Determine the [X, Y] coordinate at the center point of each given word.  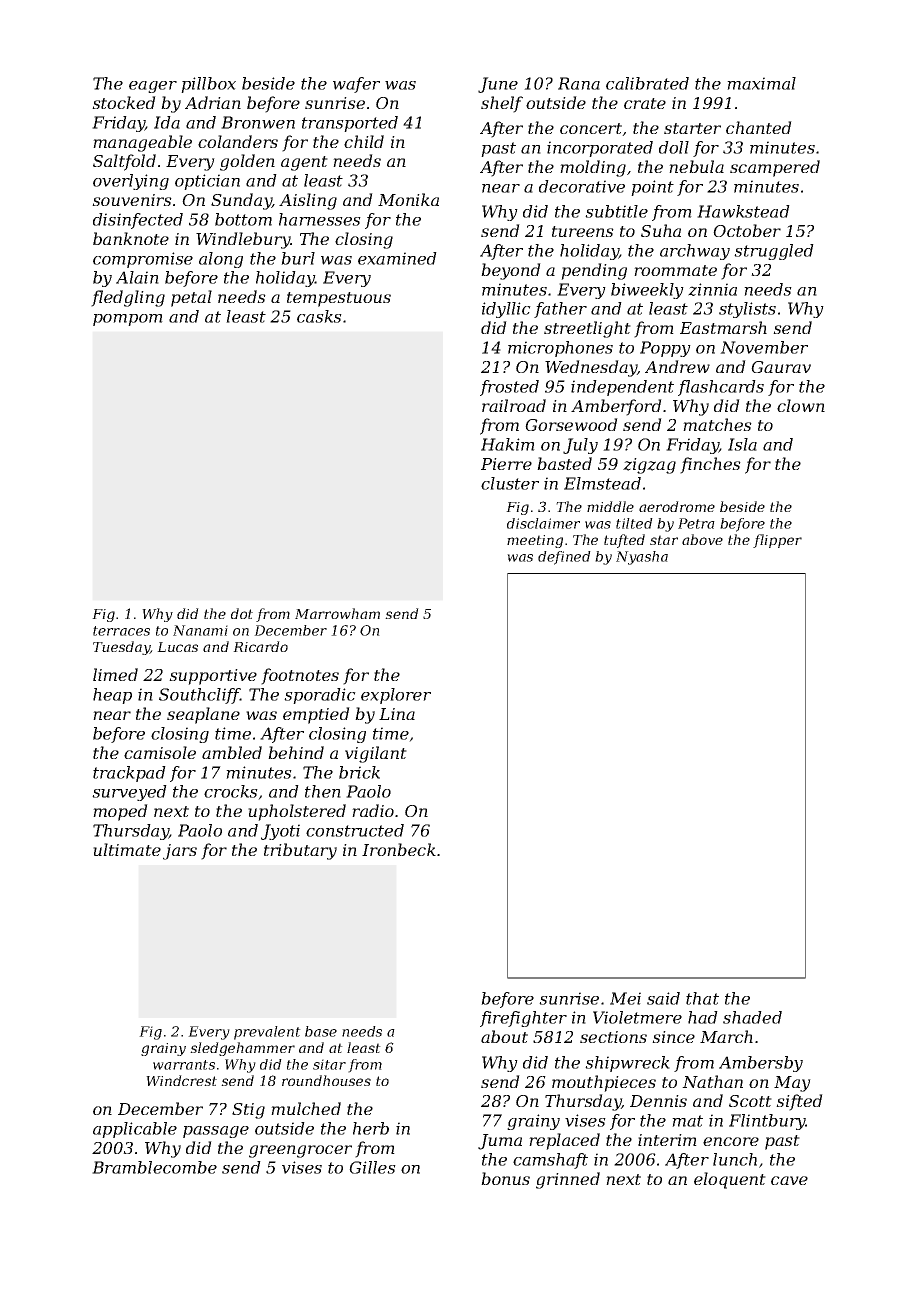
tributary [300, 851]
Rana [579, 83]
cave [789, 1180]
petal [191, 298]
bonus [505, 1178]
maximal [761, 83]
